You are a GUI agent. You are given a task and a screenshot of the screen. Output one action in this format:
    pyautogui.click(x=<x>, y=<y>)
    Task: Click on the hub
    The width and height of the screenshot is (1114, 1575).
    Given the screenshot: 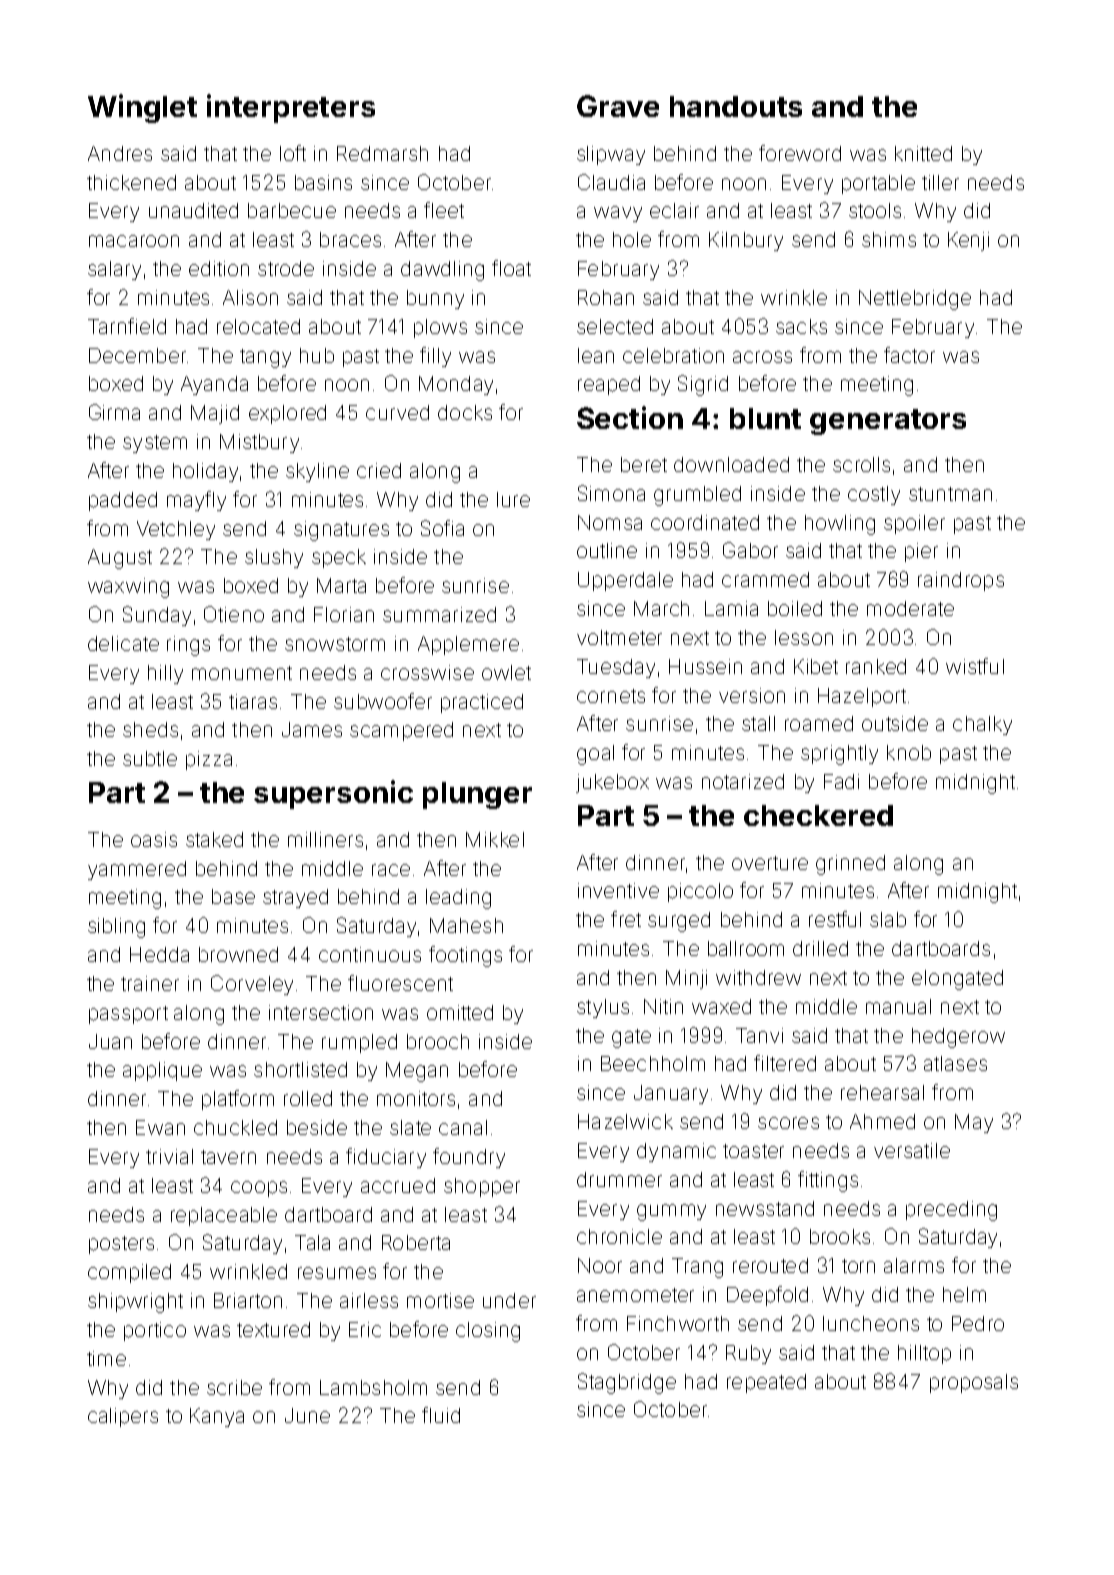 What is the action you would take?
    pyautogui.click(x=317, y=355)
